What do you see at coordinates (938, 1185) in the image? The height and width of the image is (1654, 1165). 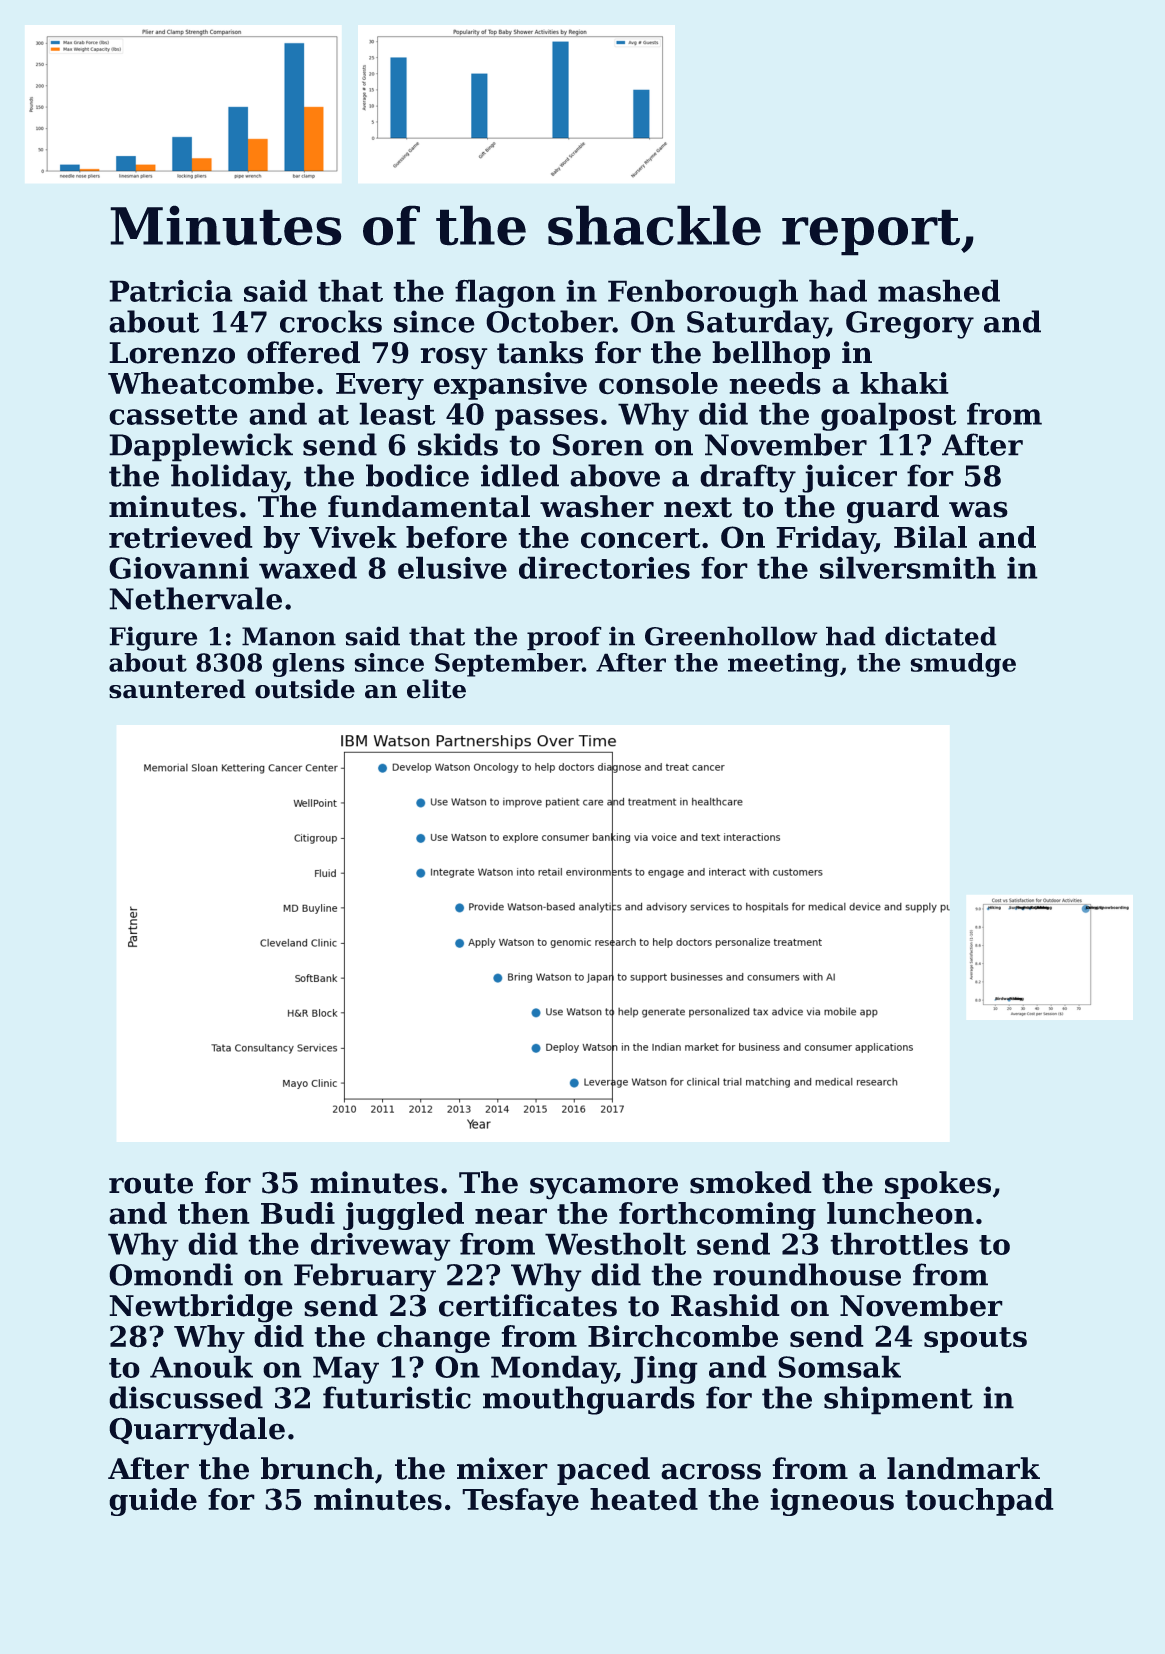 I see `spokes` at bounding box center [938, 1185].
